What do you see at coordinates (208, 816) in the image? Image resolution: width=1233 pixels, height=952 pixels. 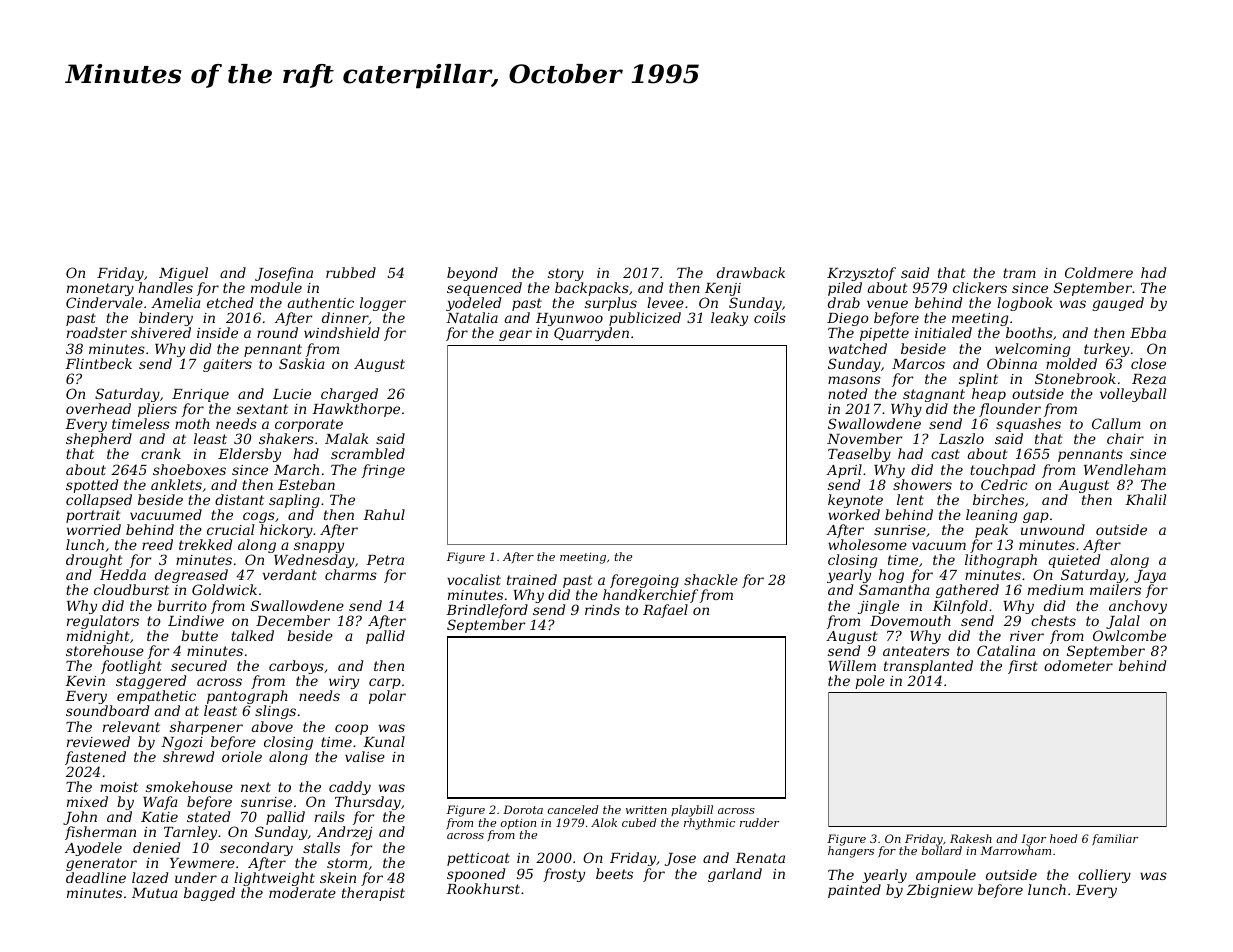 I see `stated` at bounding box center [208, 816].
